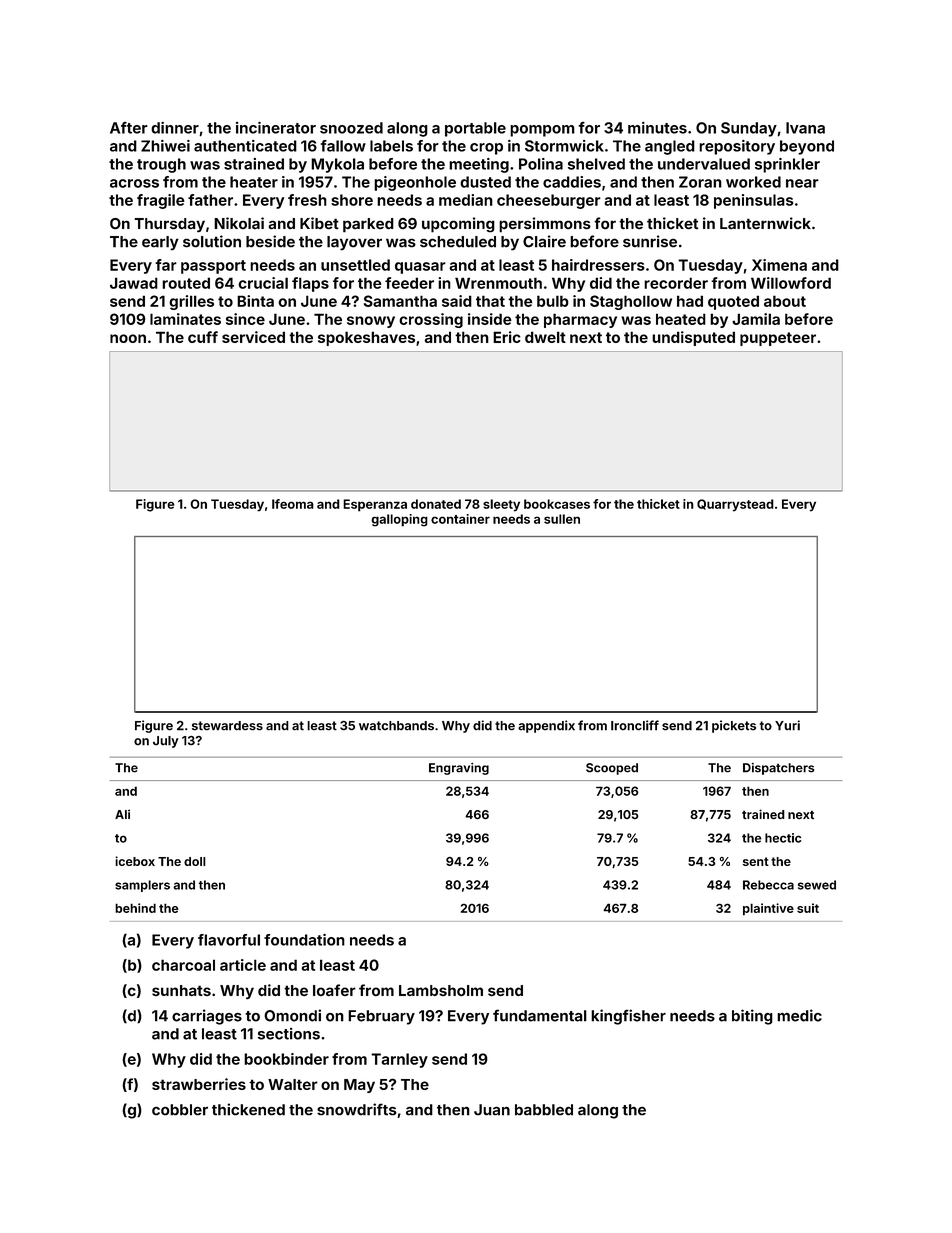 Image resolution: width=952 pixels, height=1233 pixels. I want to click on incinerator, so click(276, 128).
